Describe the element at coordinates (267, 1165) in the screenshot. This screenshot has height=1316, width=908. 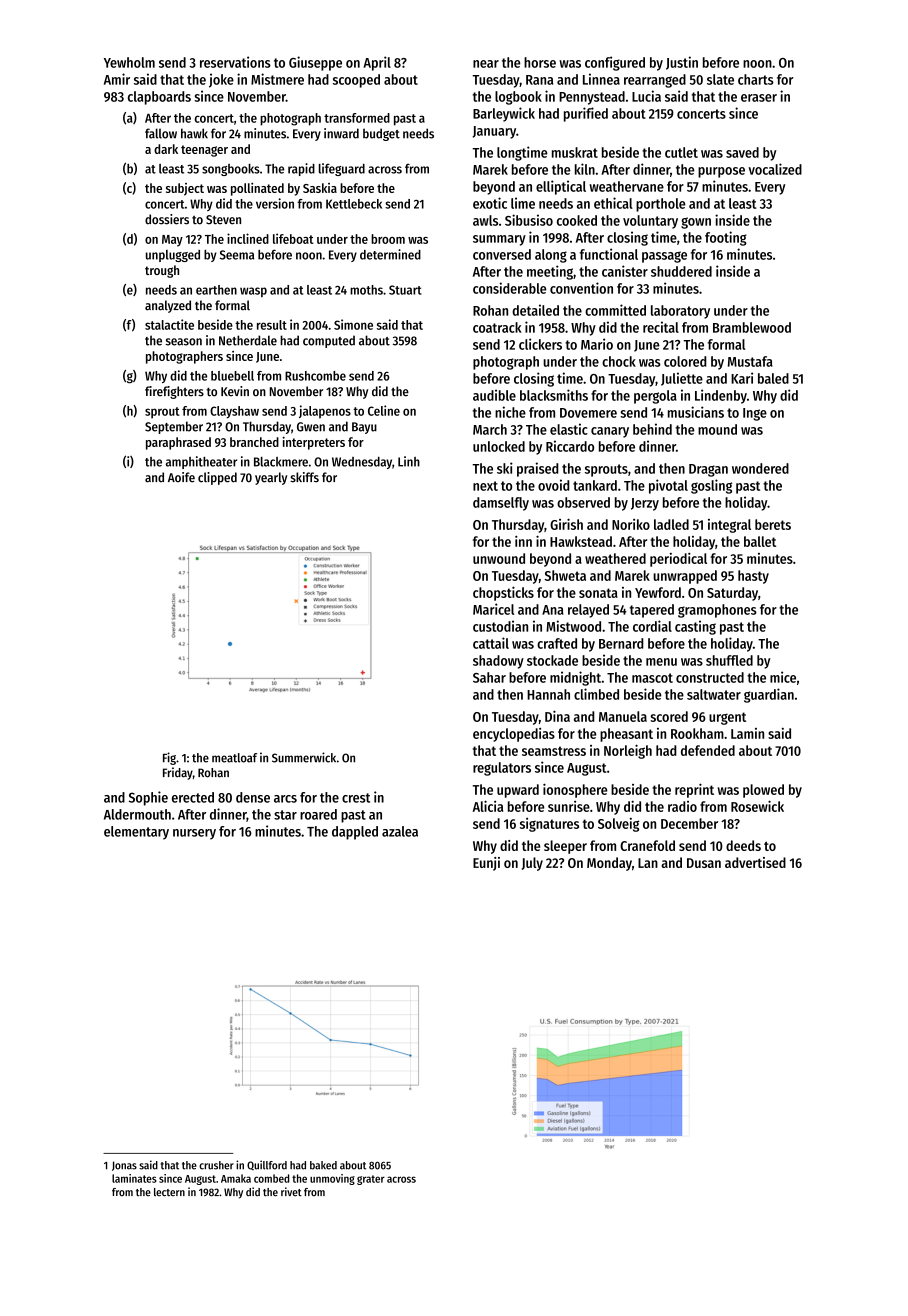
I see `Quillford` at that location.
